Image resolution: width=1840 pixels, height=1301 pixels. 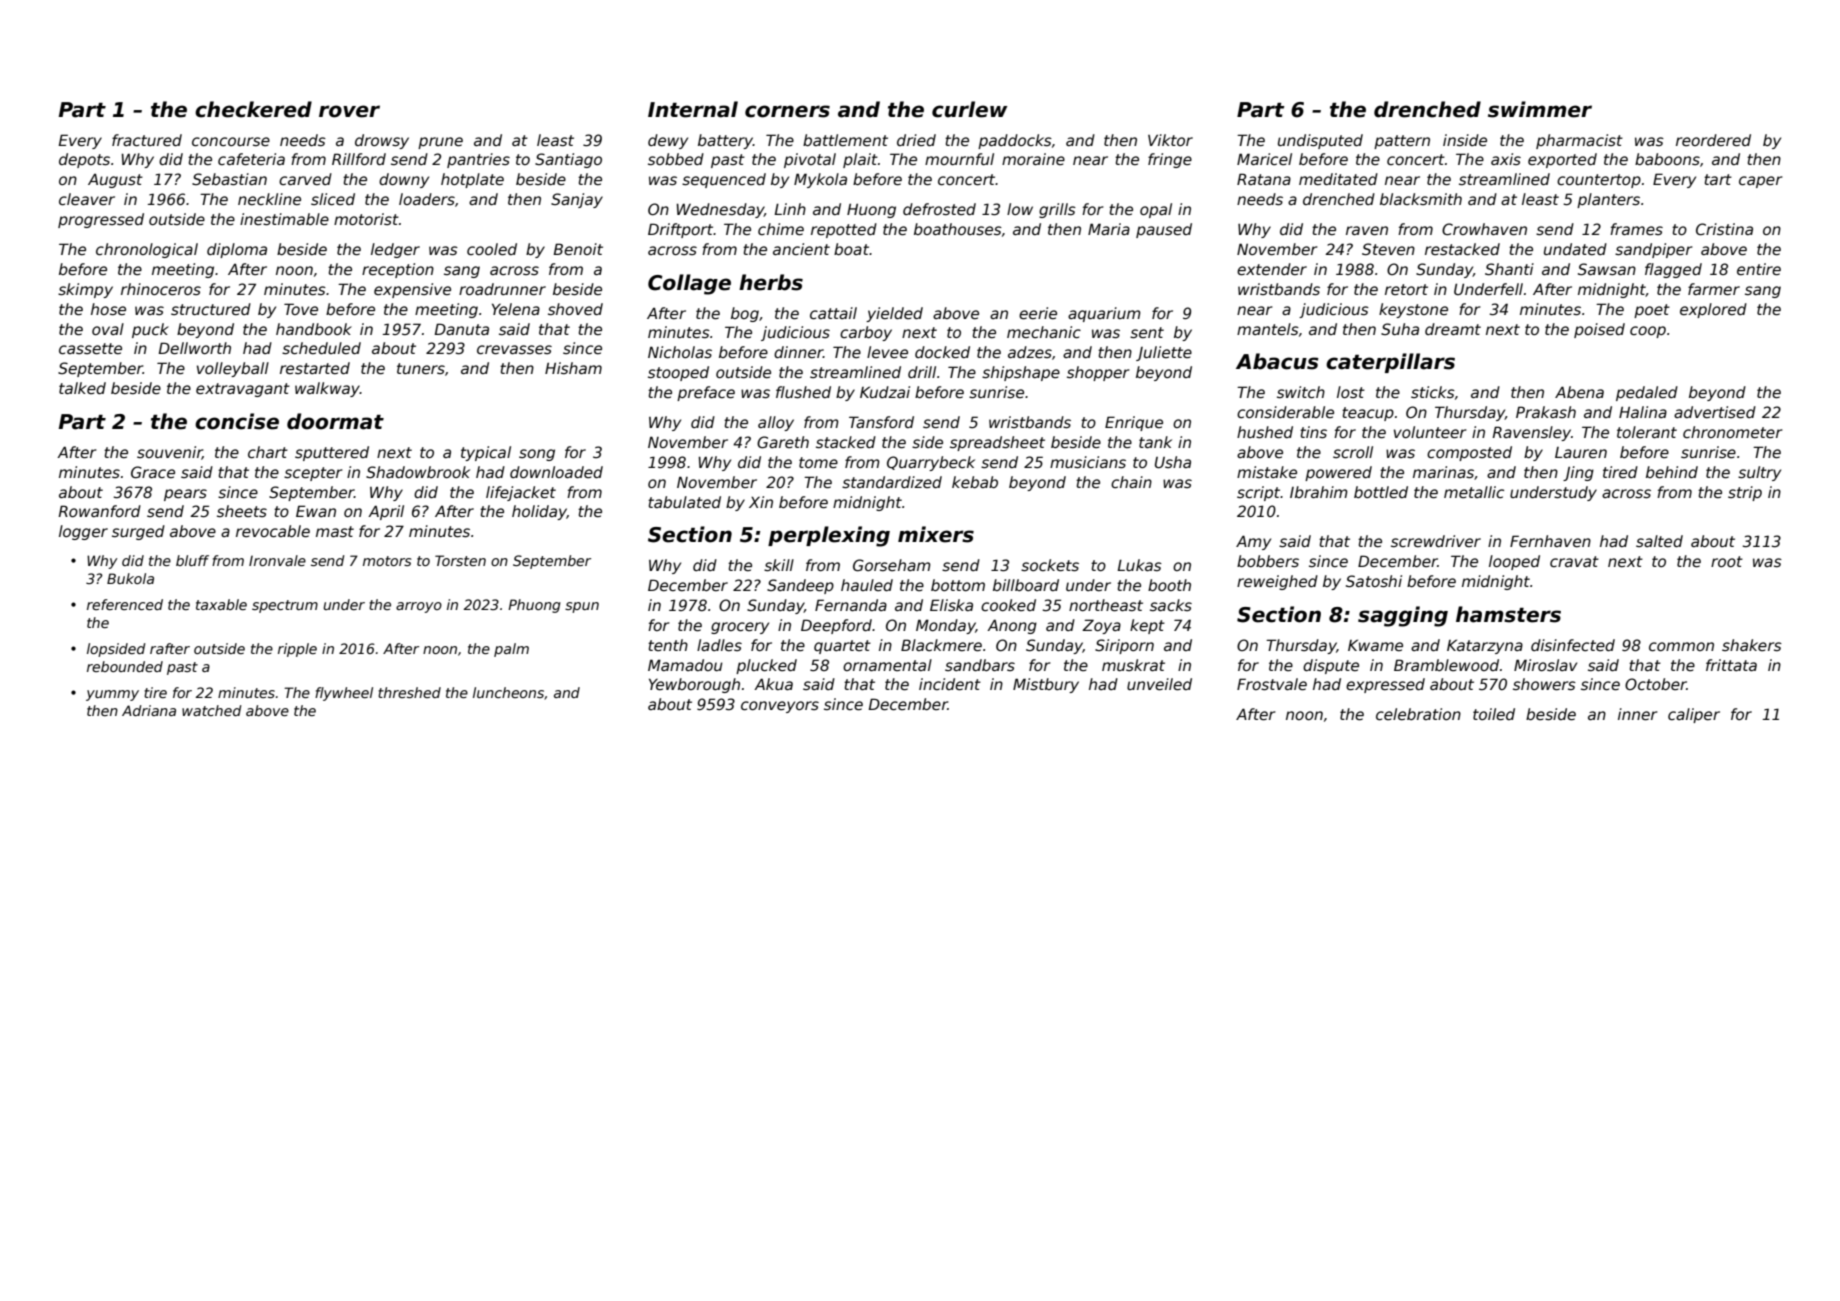 I want to click on booth, so click(x=1169, y=585).
